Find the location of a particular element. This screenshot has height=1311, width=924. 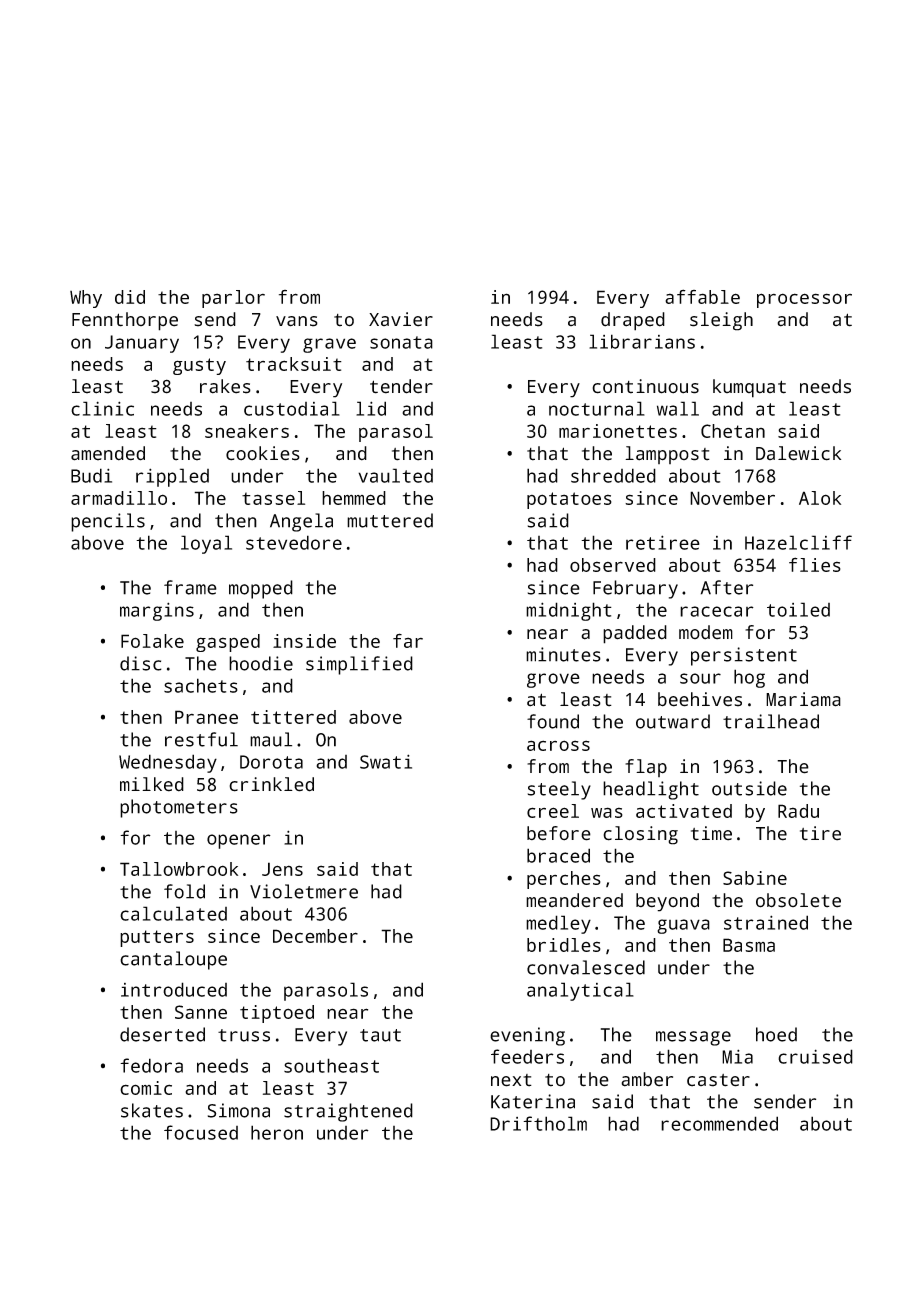

far is located at coordinates (408, 640).
